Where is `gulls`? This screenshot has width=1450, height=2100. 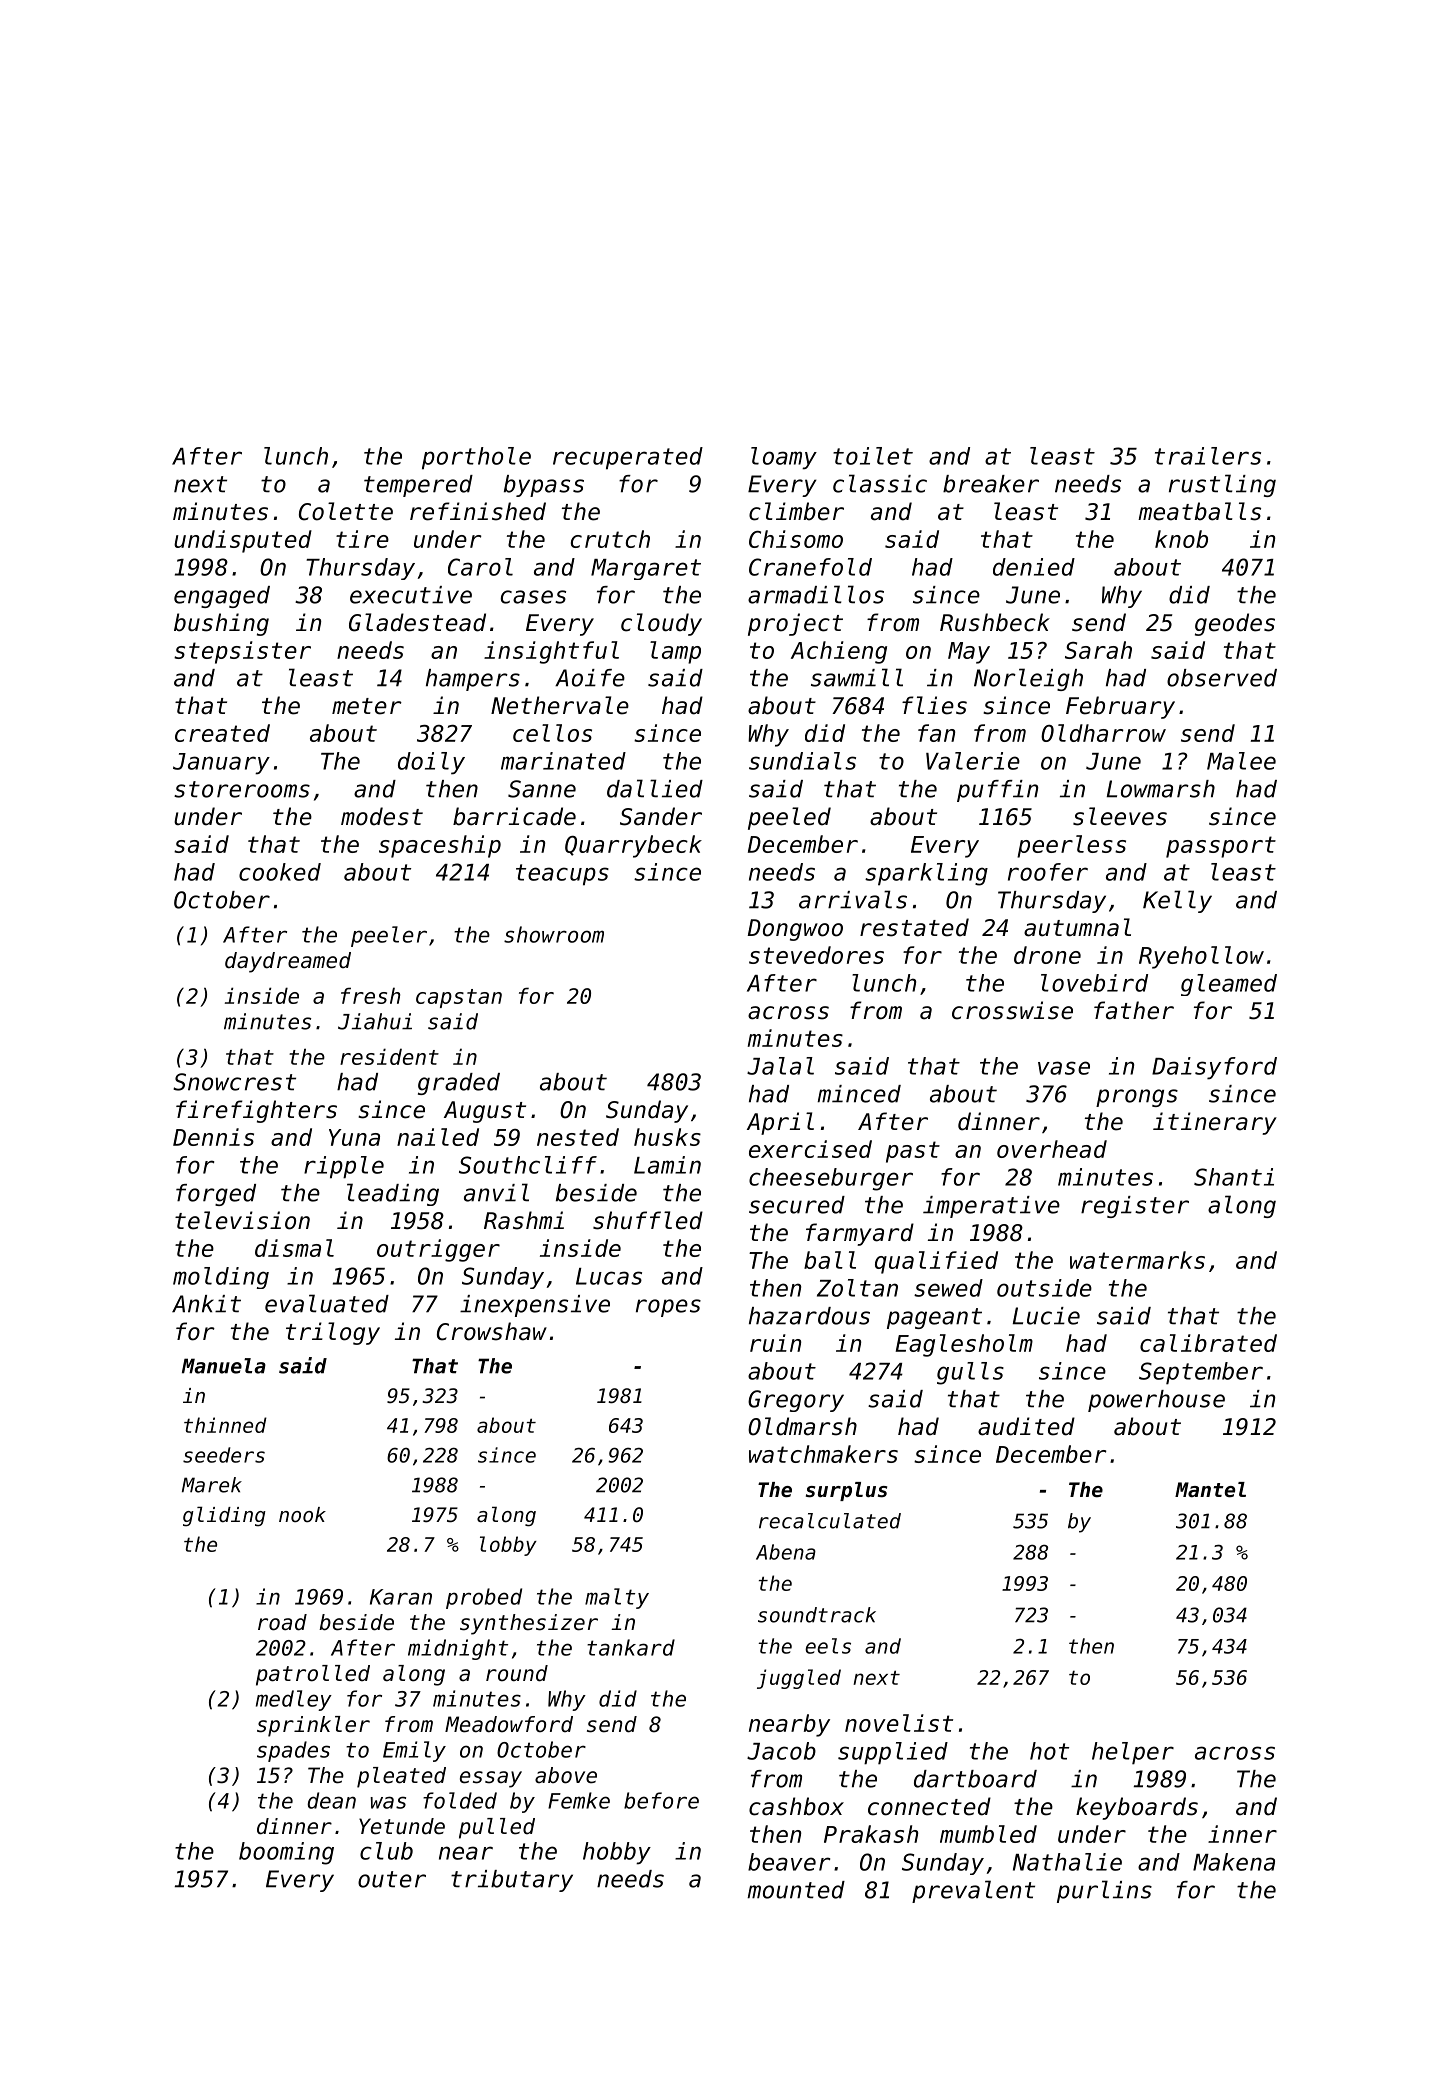
gulls is located at coordinates (970, 1373).
